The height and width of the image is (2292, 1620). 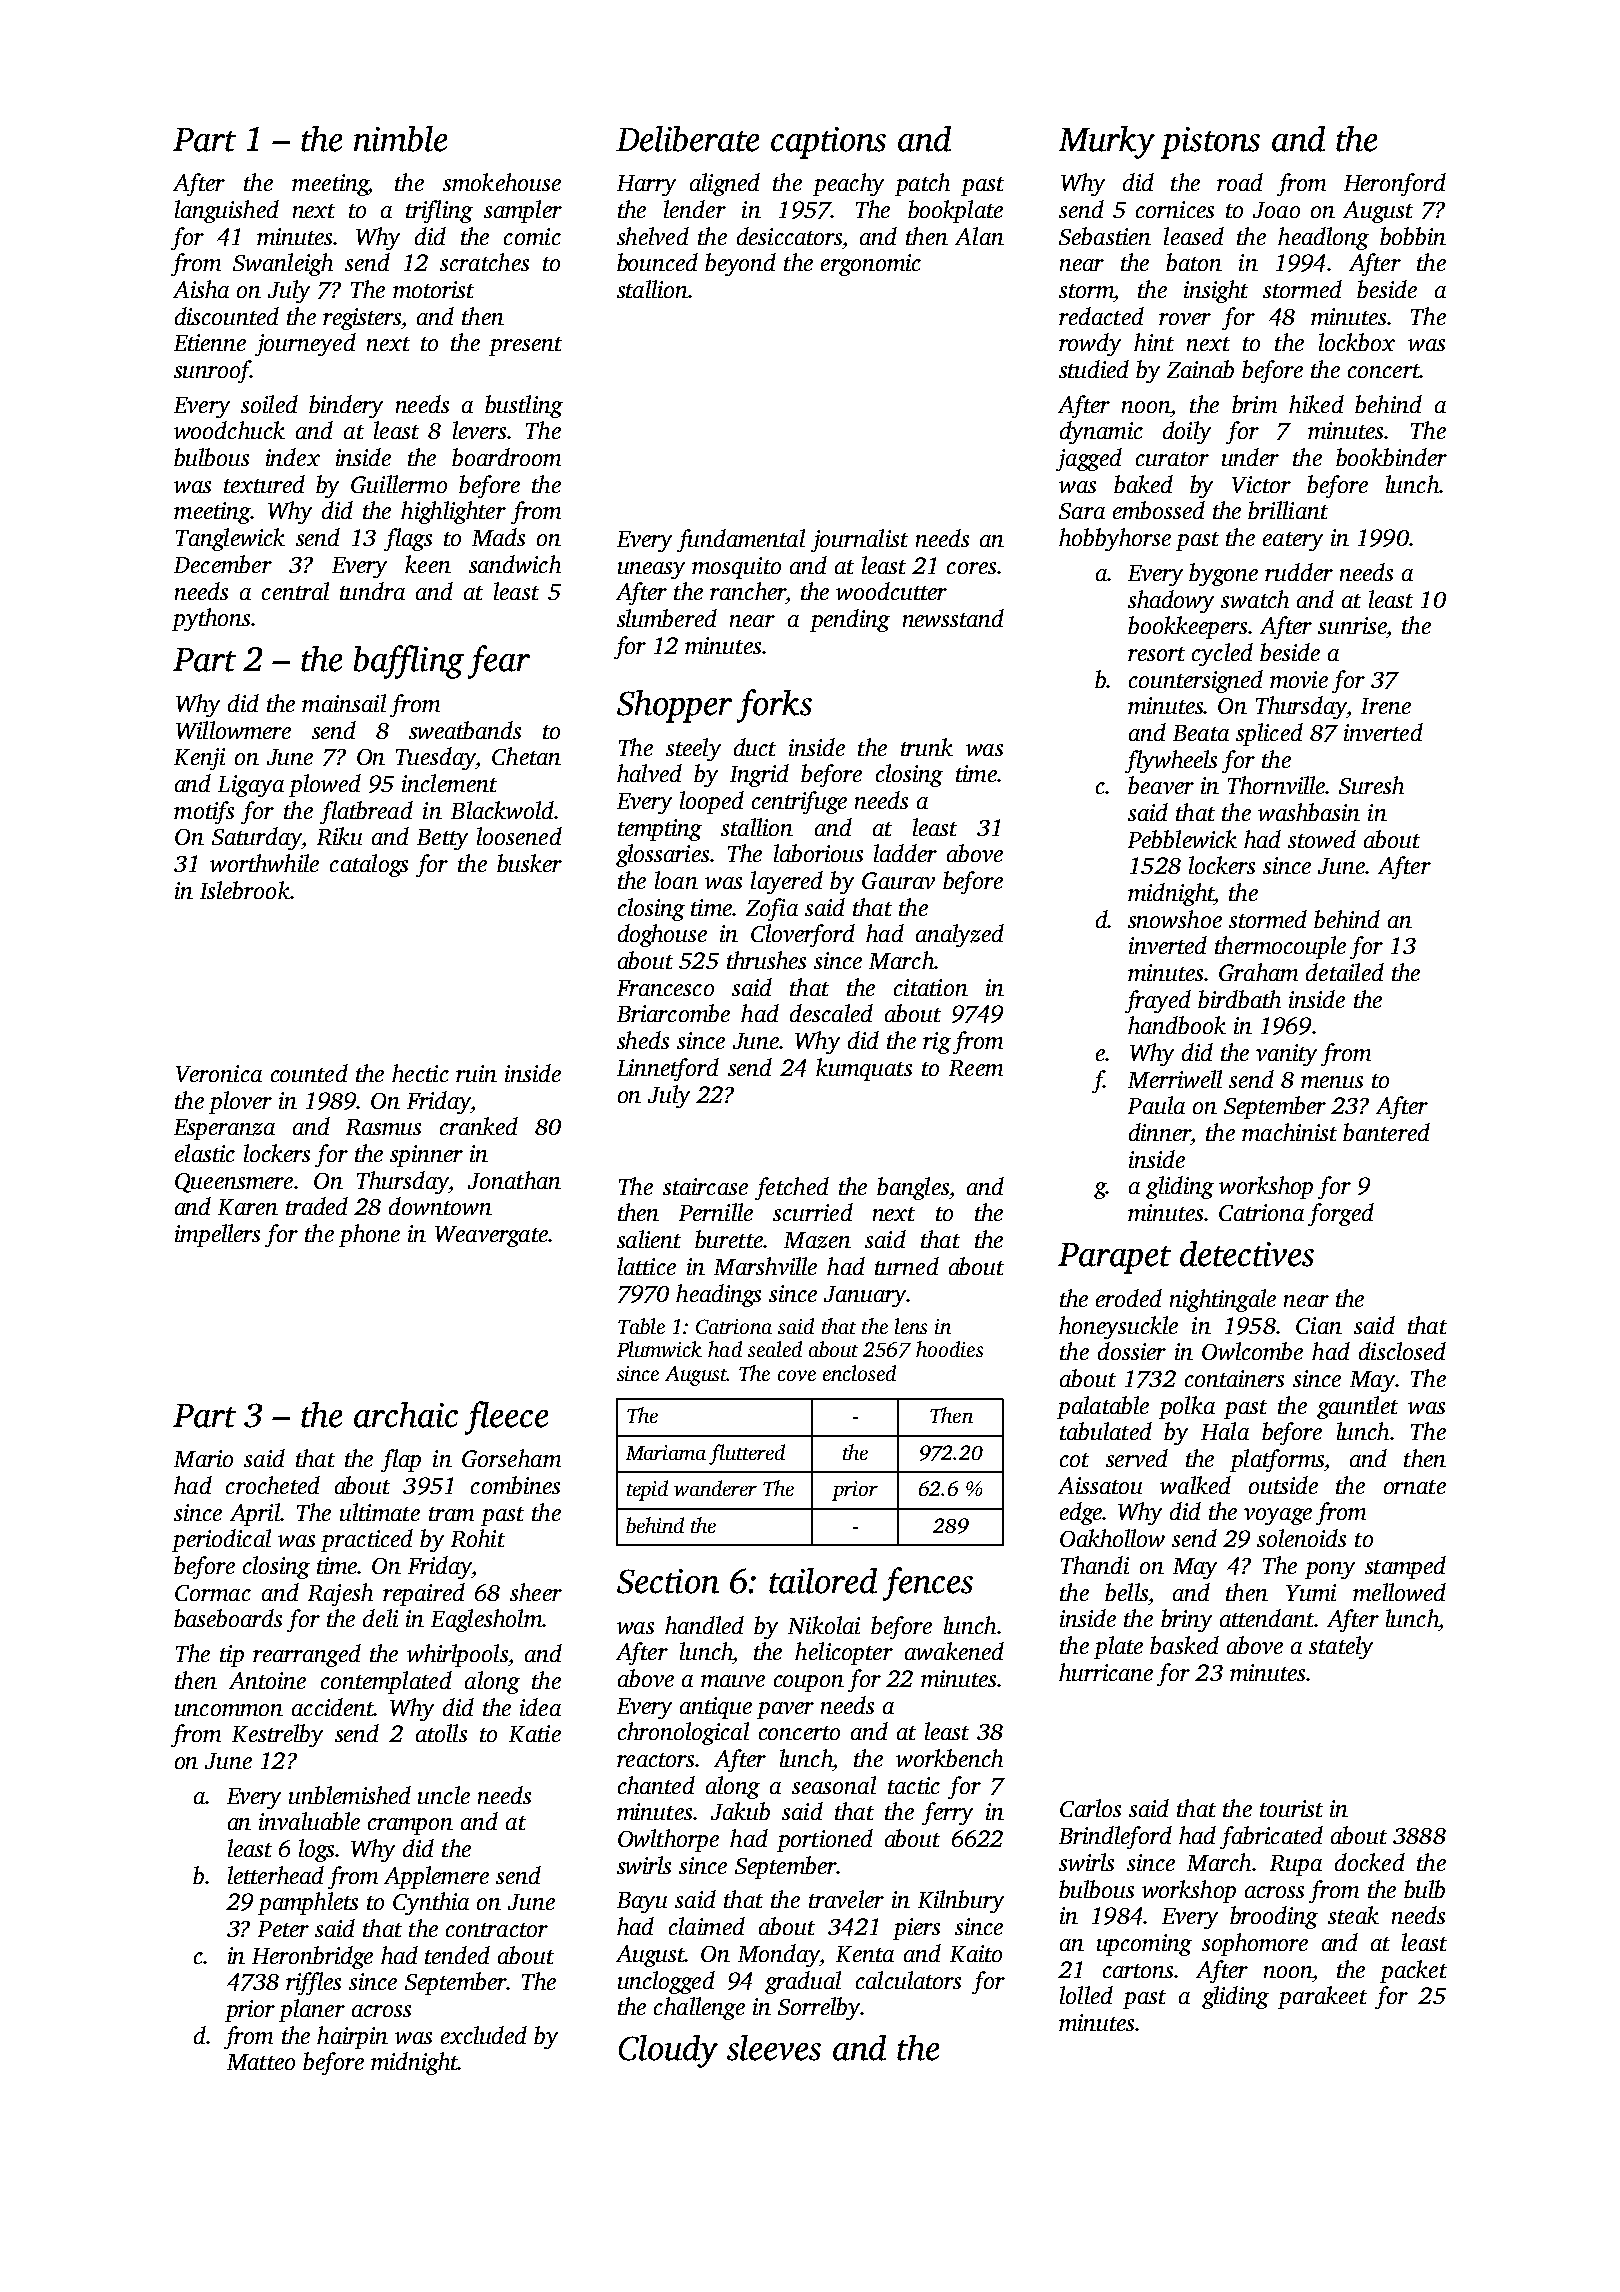 I want to click on ergonomic, so click(x=871, y=265).
